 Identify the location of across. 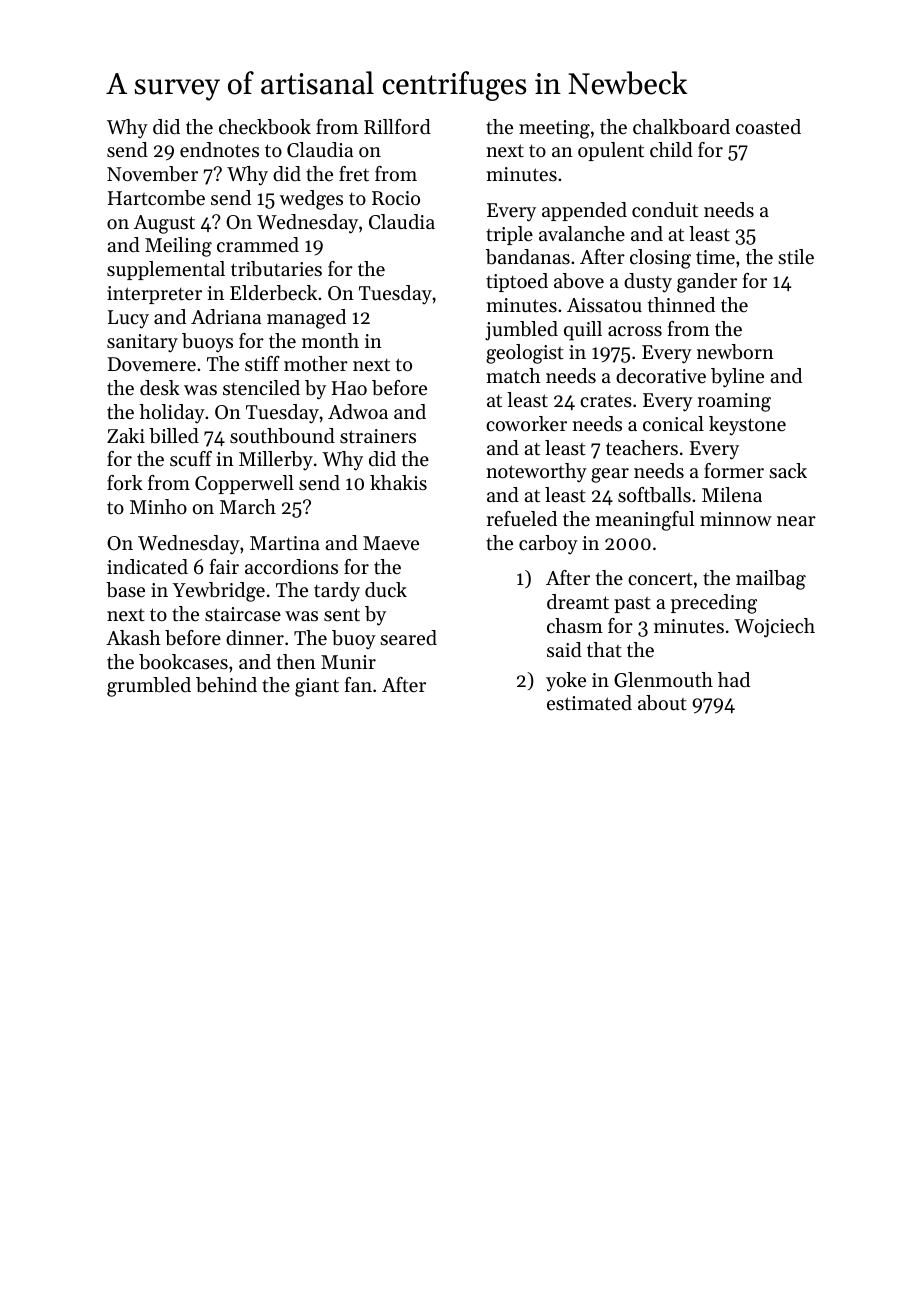
(635, 331).
